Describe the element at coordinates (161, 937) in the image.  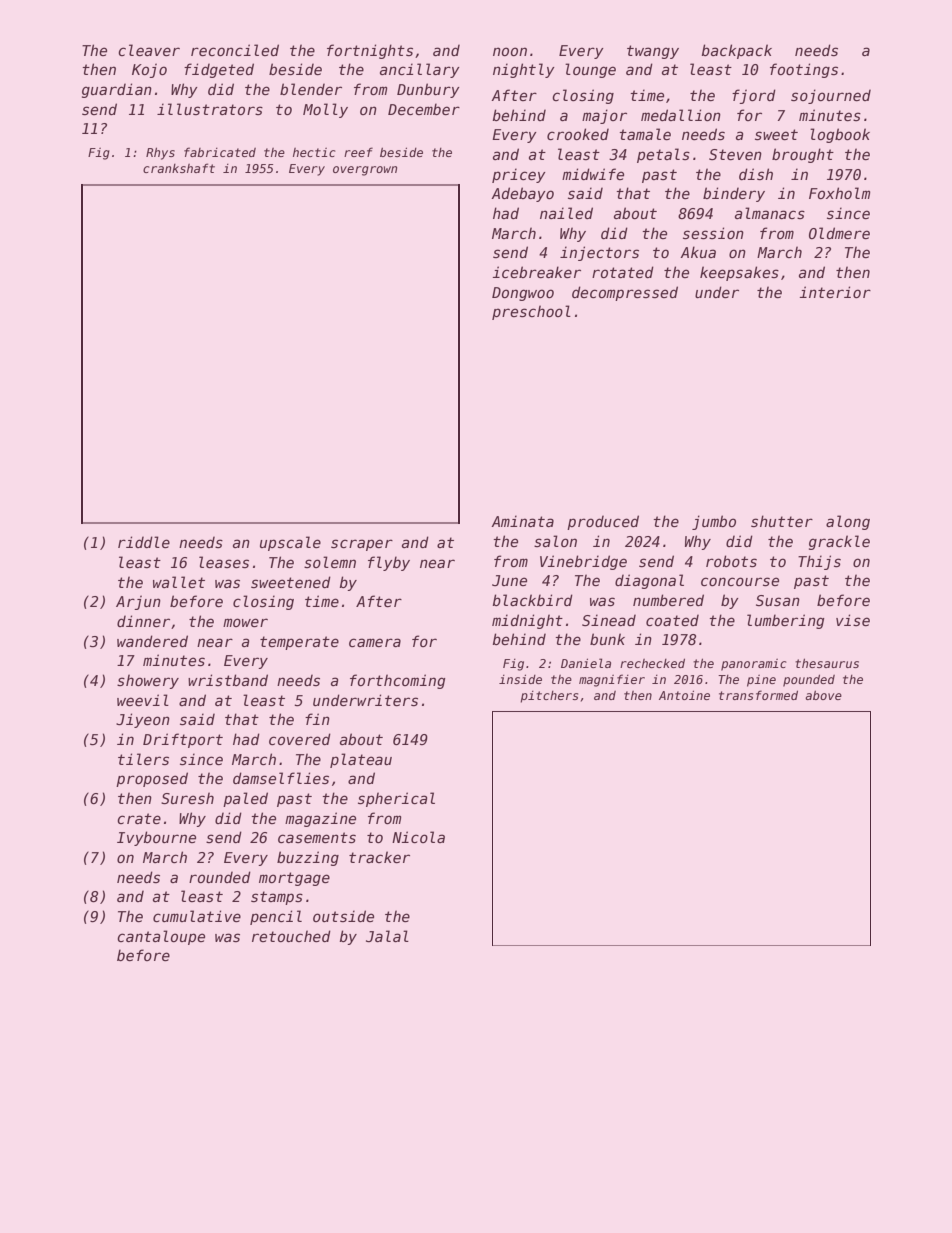
I see `cantaloupe` at that location.
